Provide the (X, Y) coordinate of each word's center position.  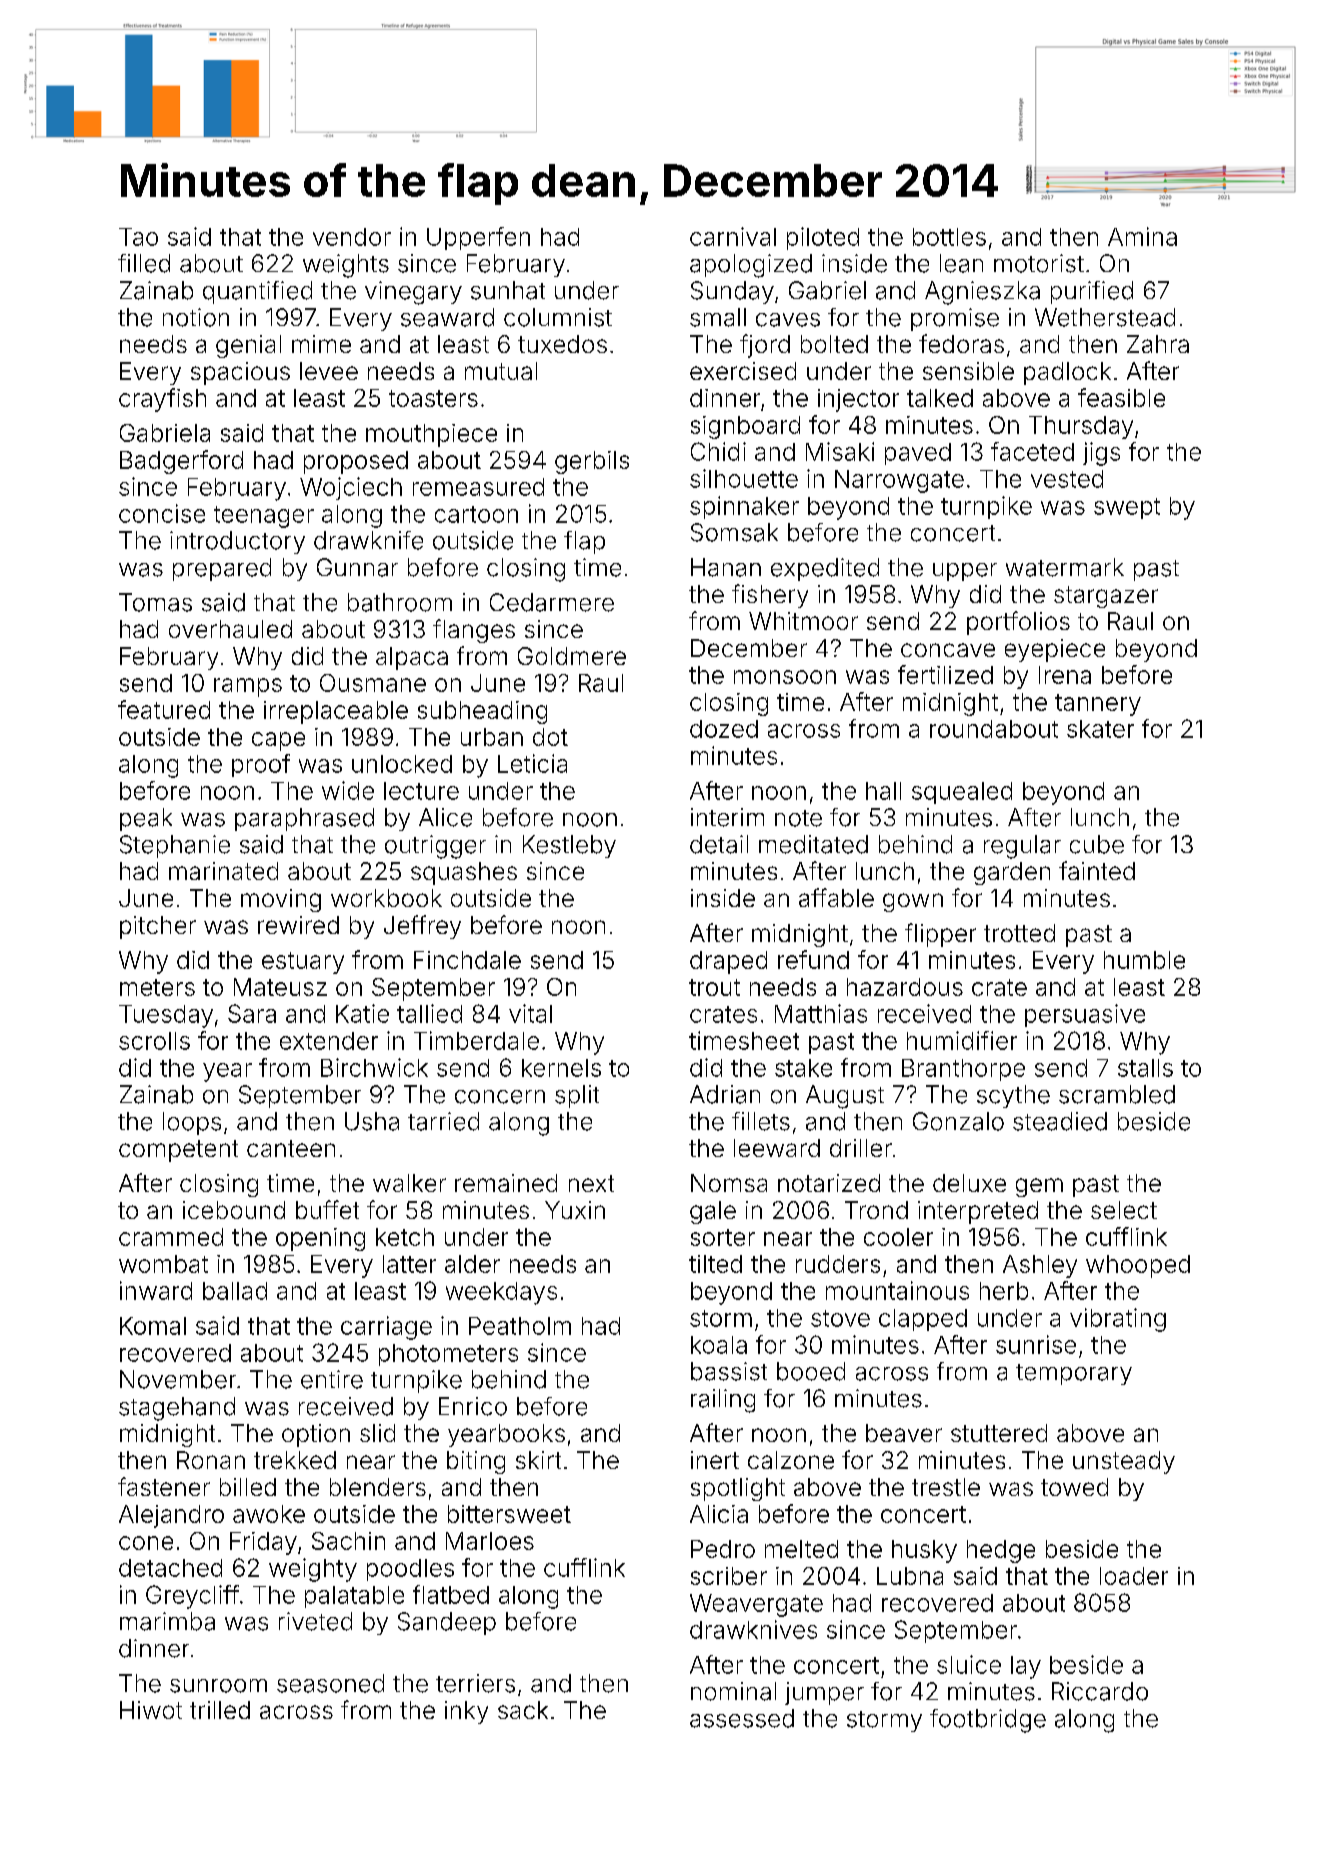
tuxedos (562, 344)
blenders (378, 1487)
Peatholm (520, 1326)
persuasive (1085, 1015)
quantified (257, 292)
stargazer (1106, 597)
